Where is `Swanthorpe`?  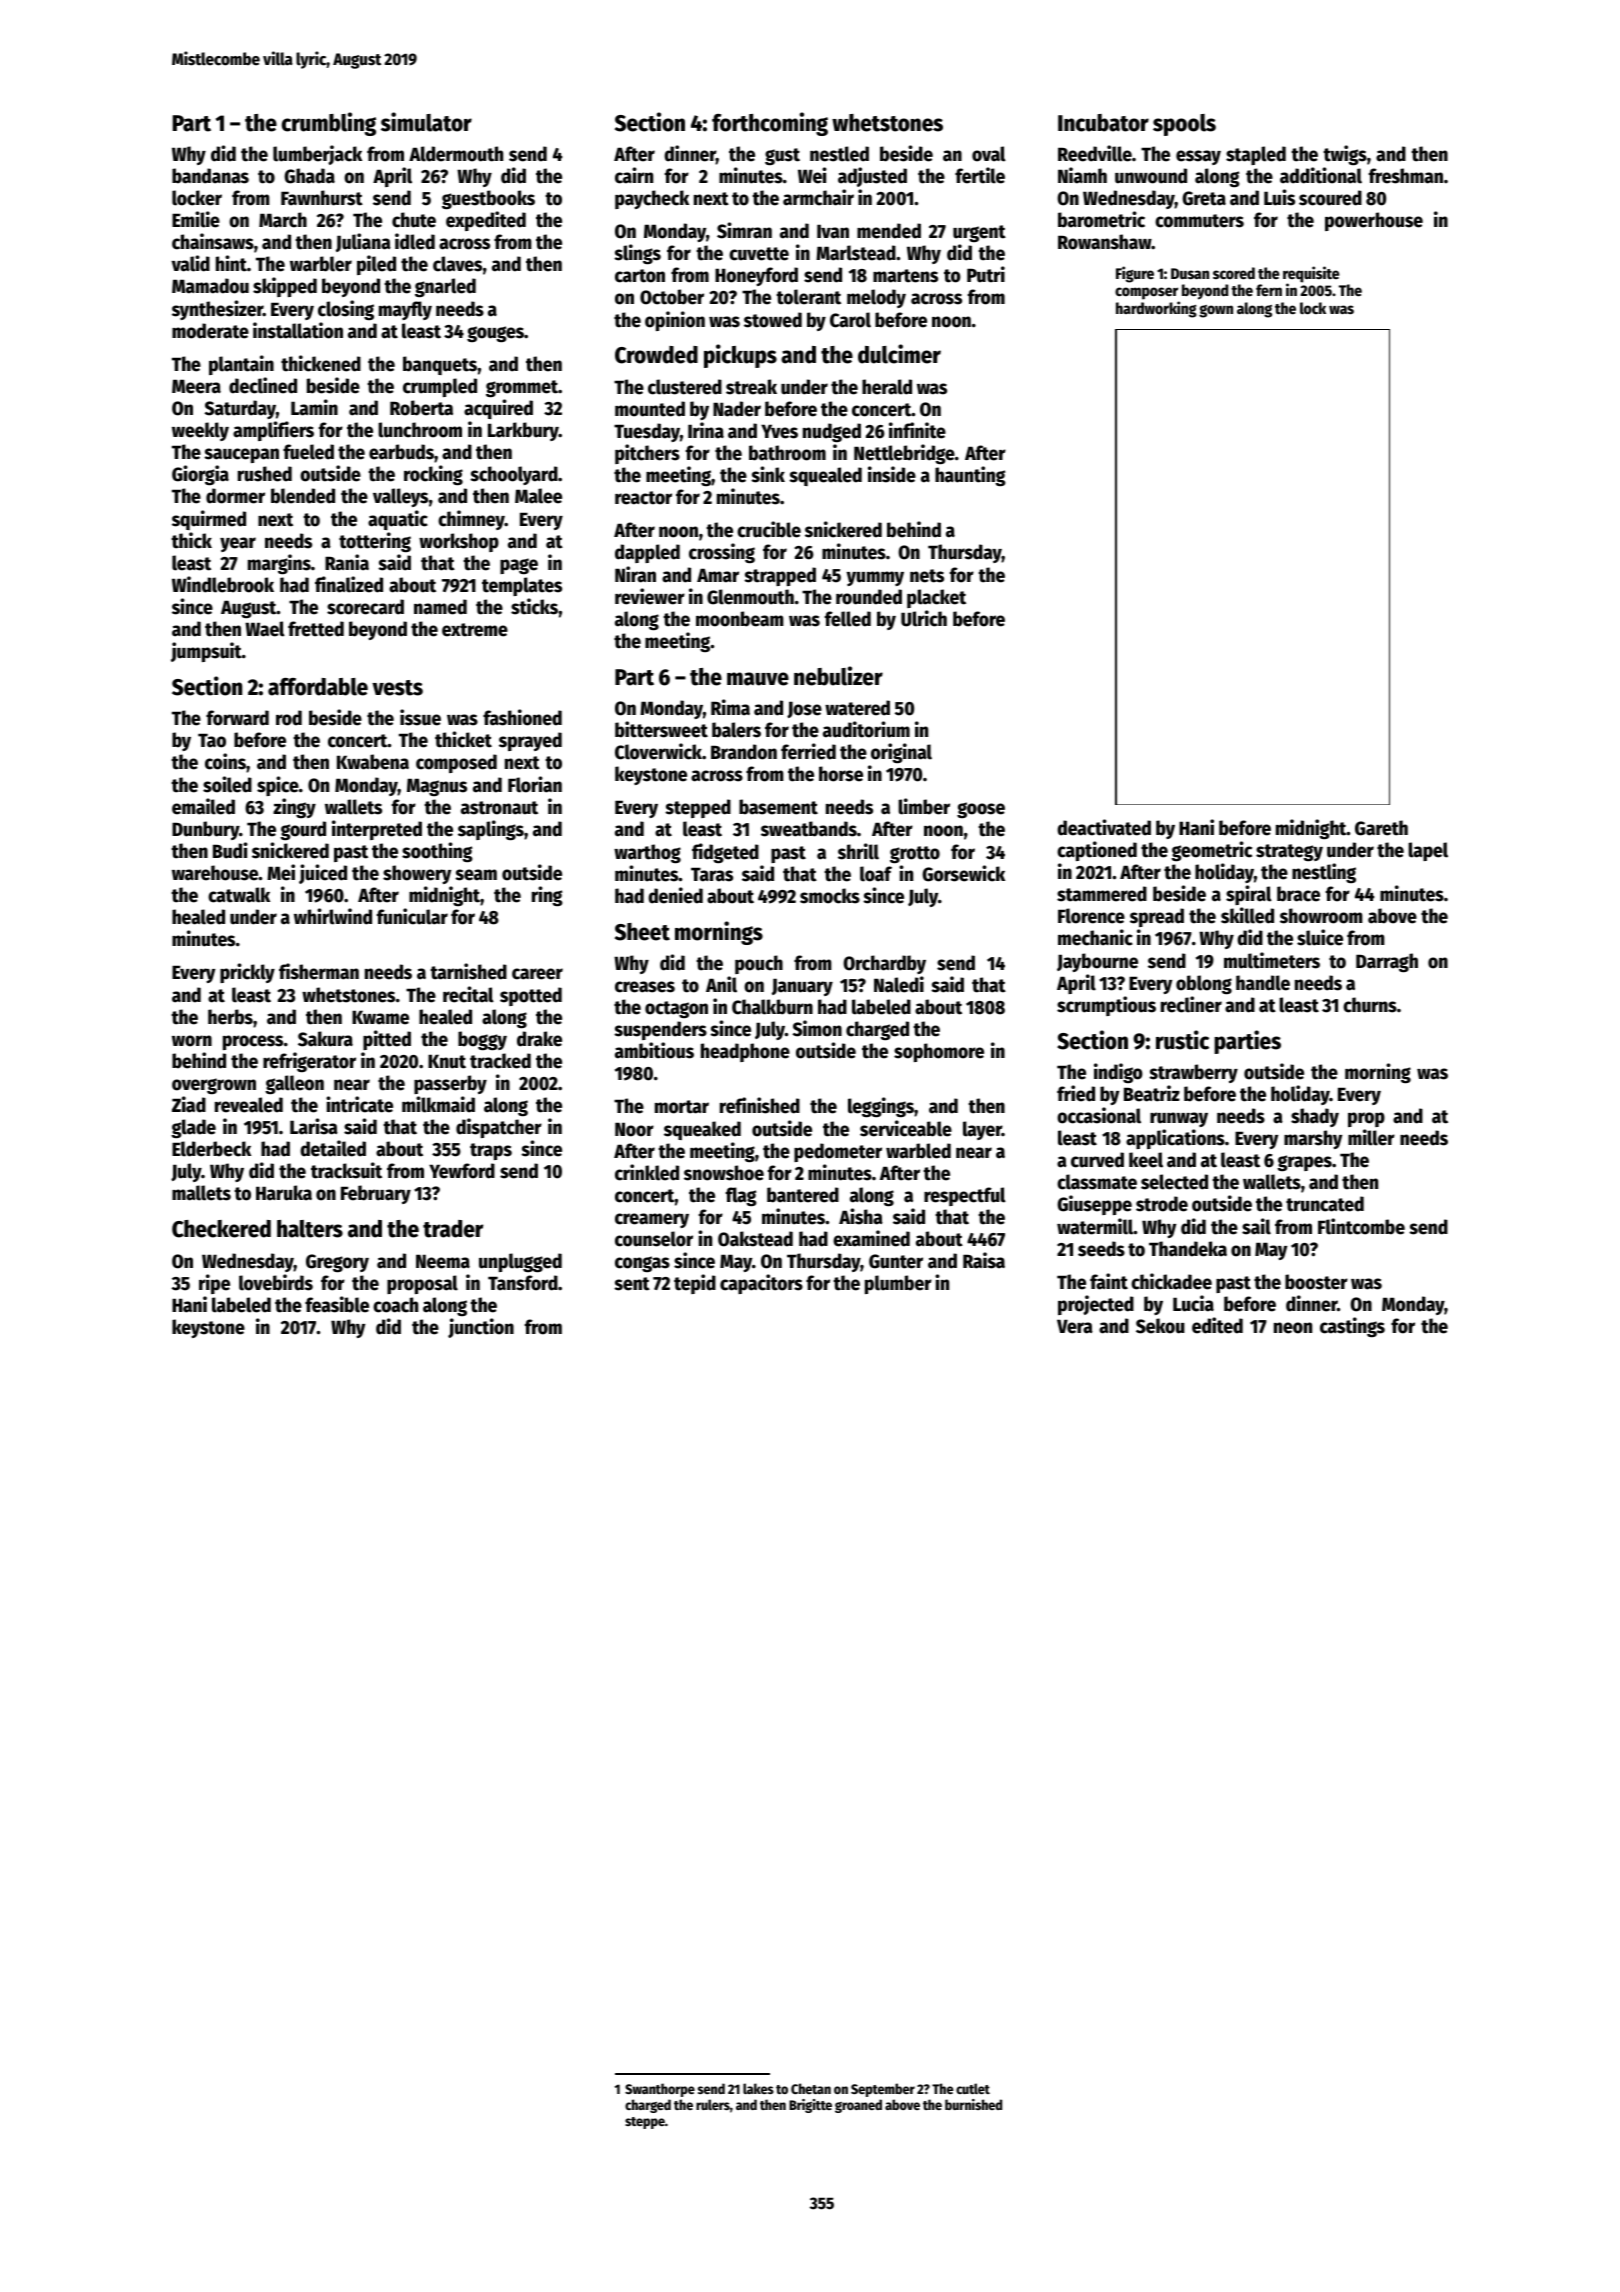
Swanthorpe is located at coordinates (660, 2090).
